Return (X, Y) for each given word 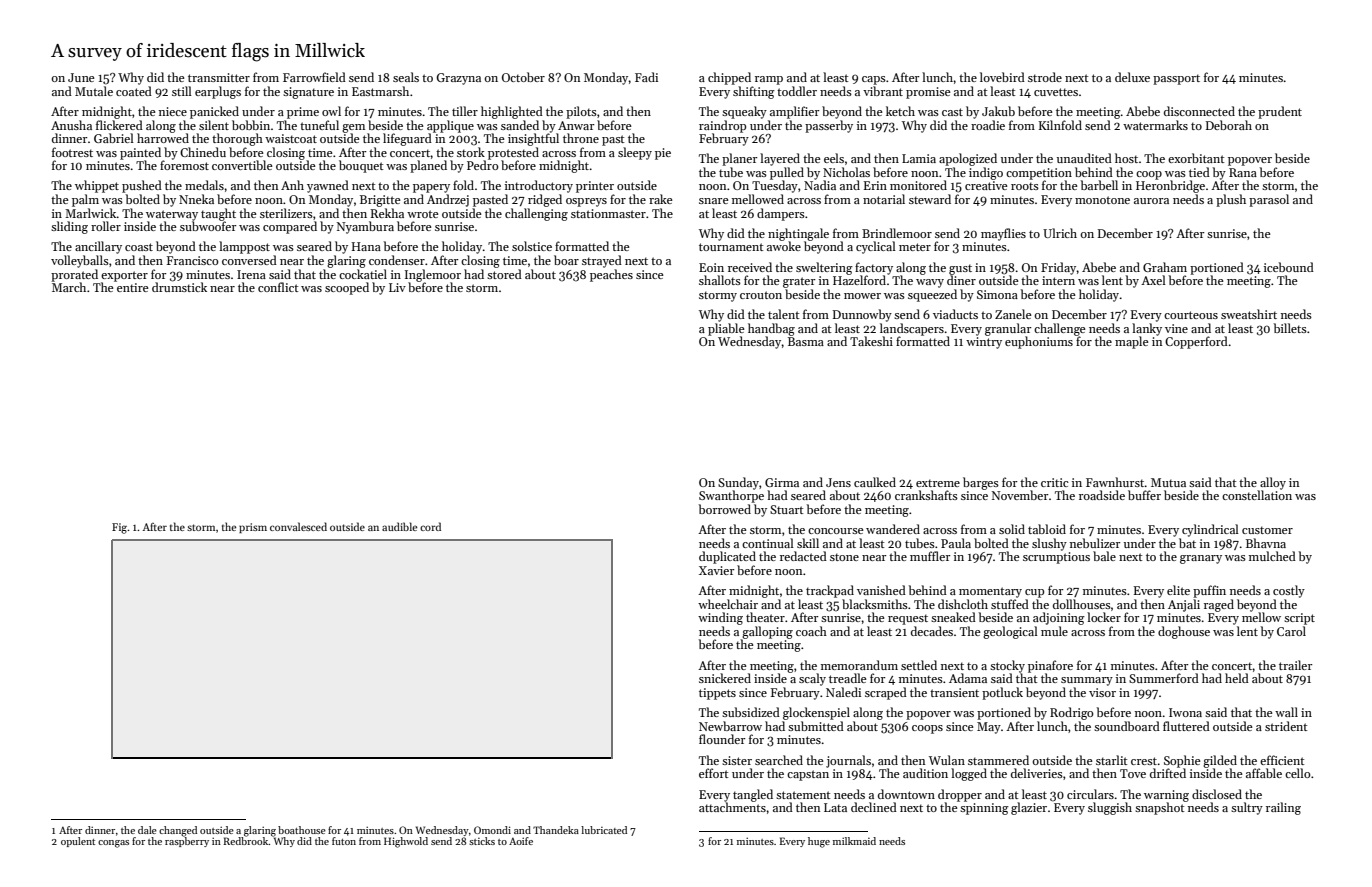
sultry (1247, 808)
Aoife (521, 841)
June (81, 77)
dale (147, 830)
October (523, 77)
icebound (1289, 267)
